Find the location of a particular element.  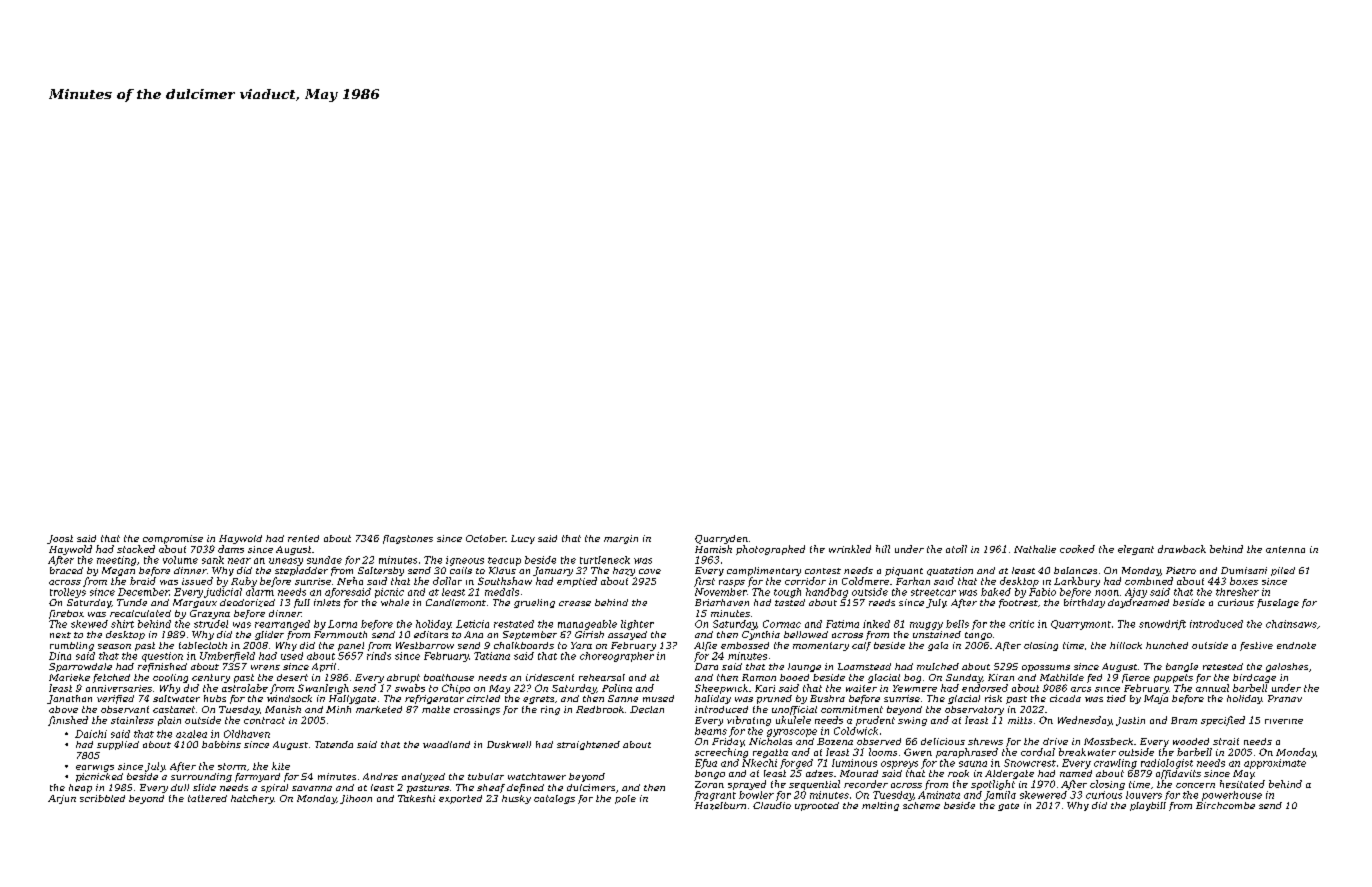

choreographer is located at coordinates (617, 657).
